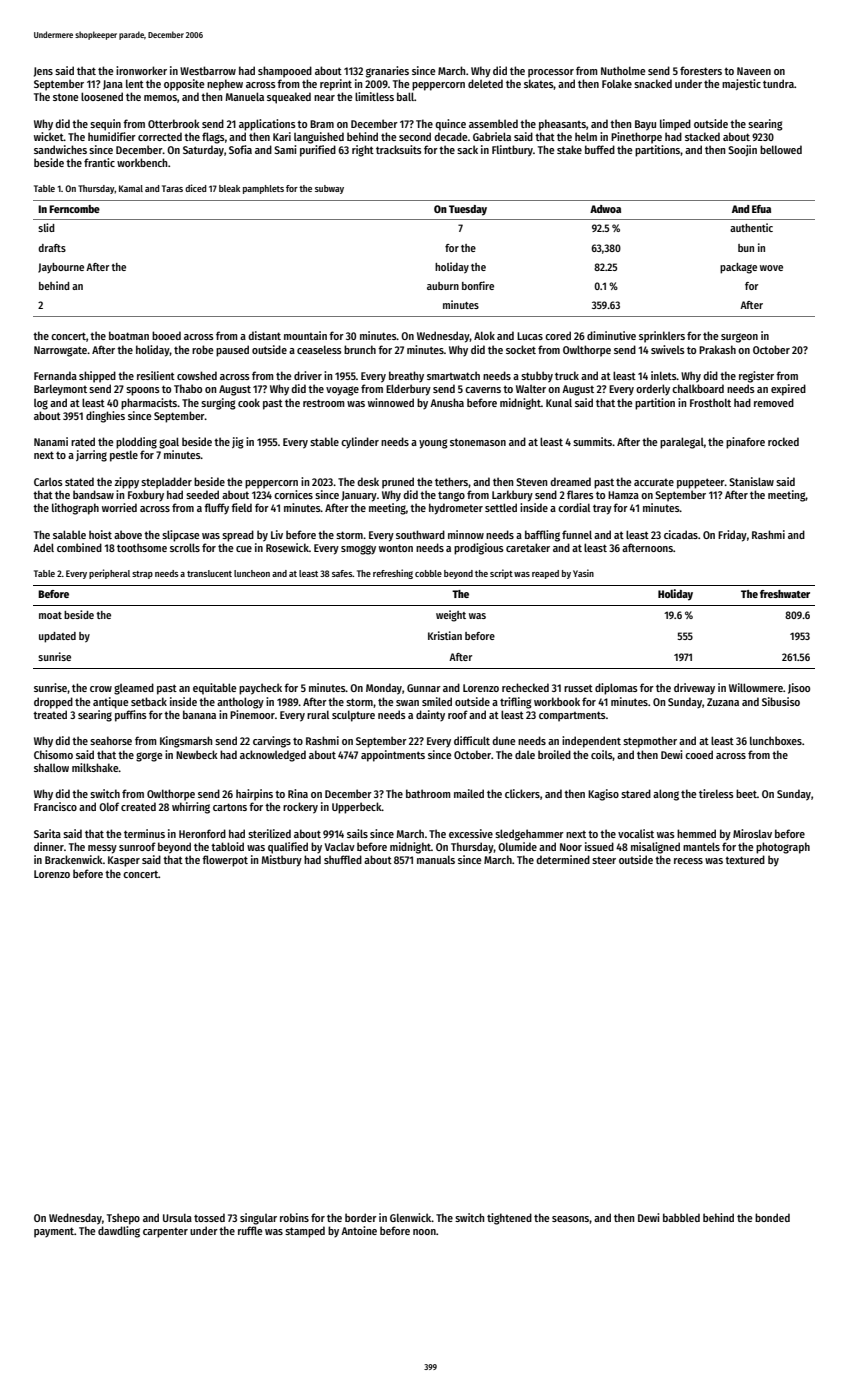  What do you see at coordinates (788, 390) in the screenshot?
I see `expired` at bounding box center [788, 390].
